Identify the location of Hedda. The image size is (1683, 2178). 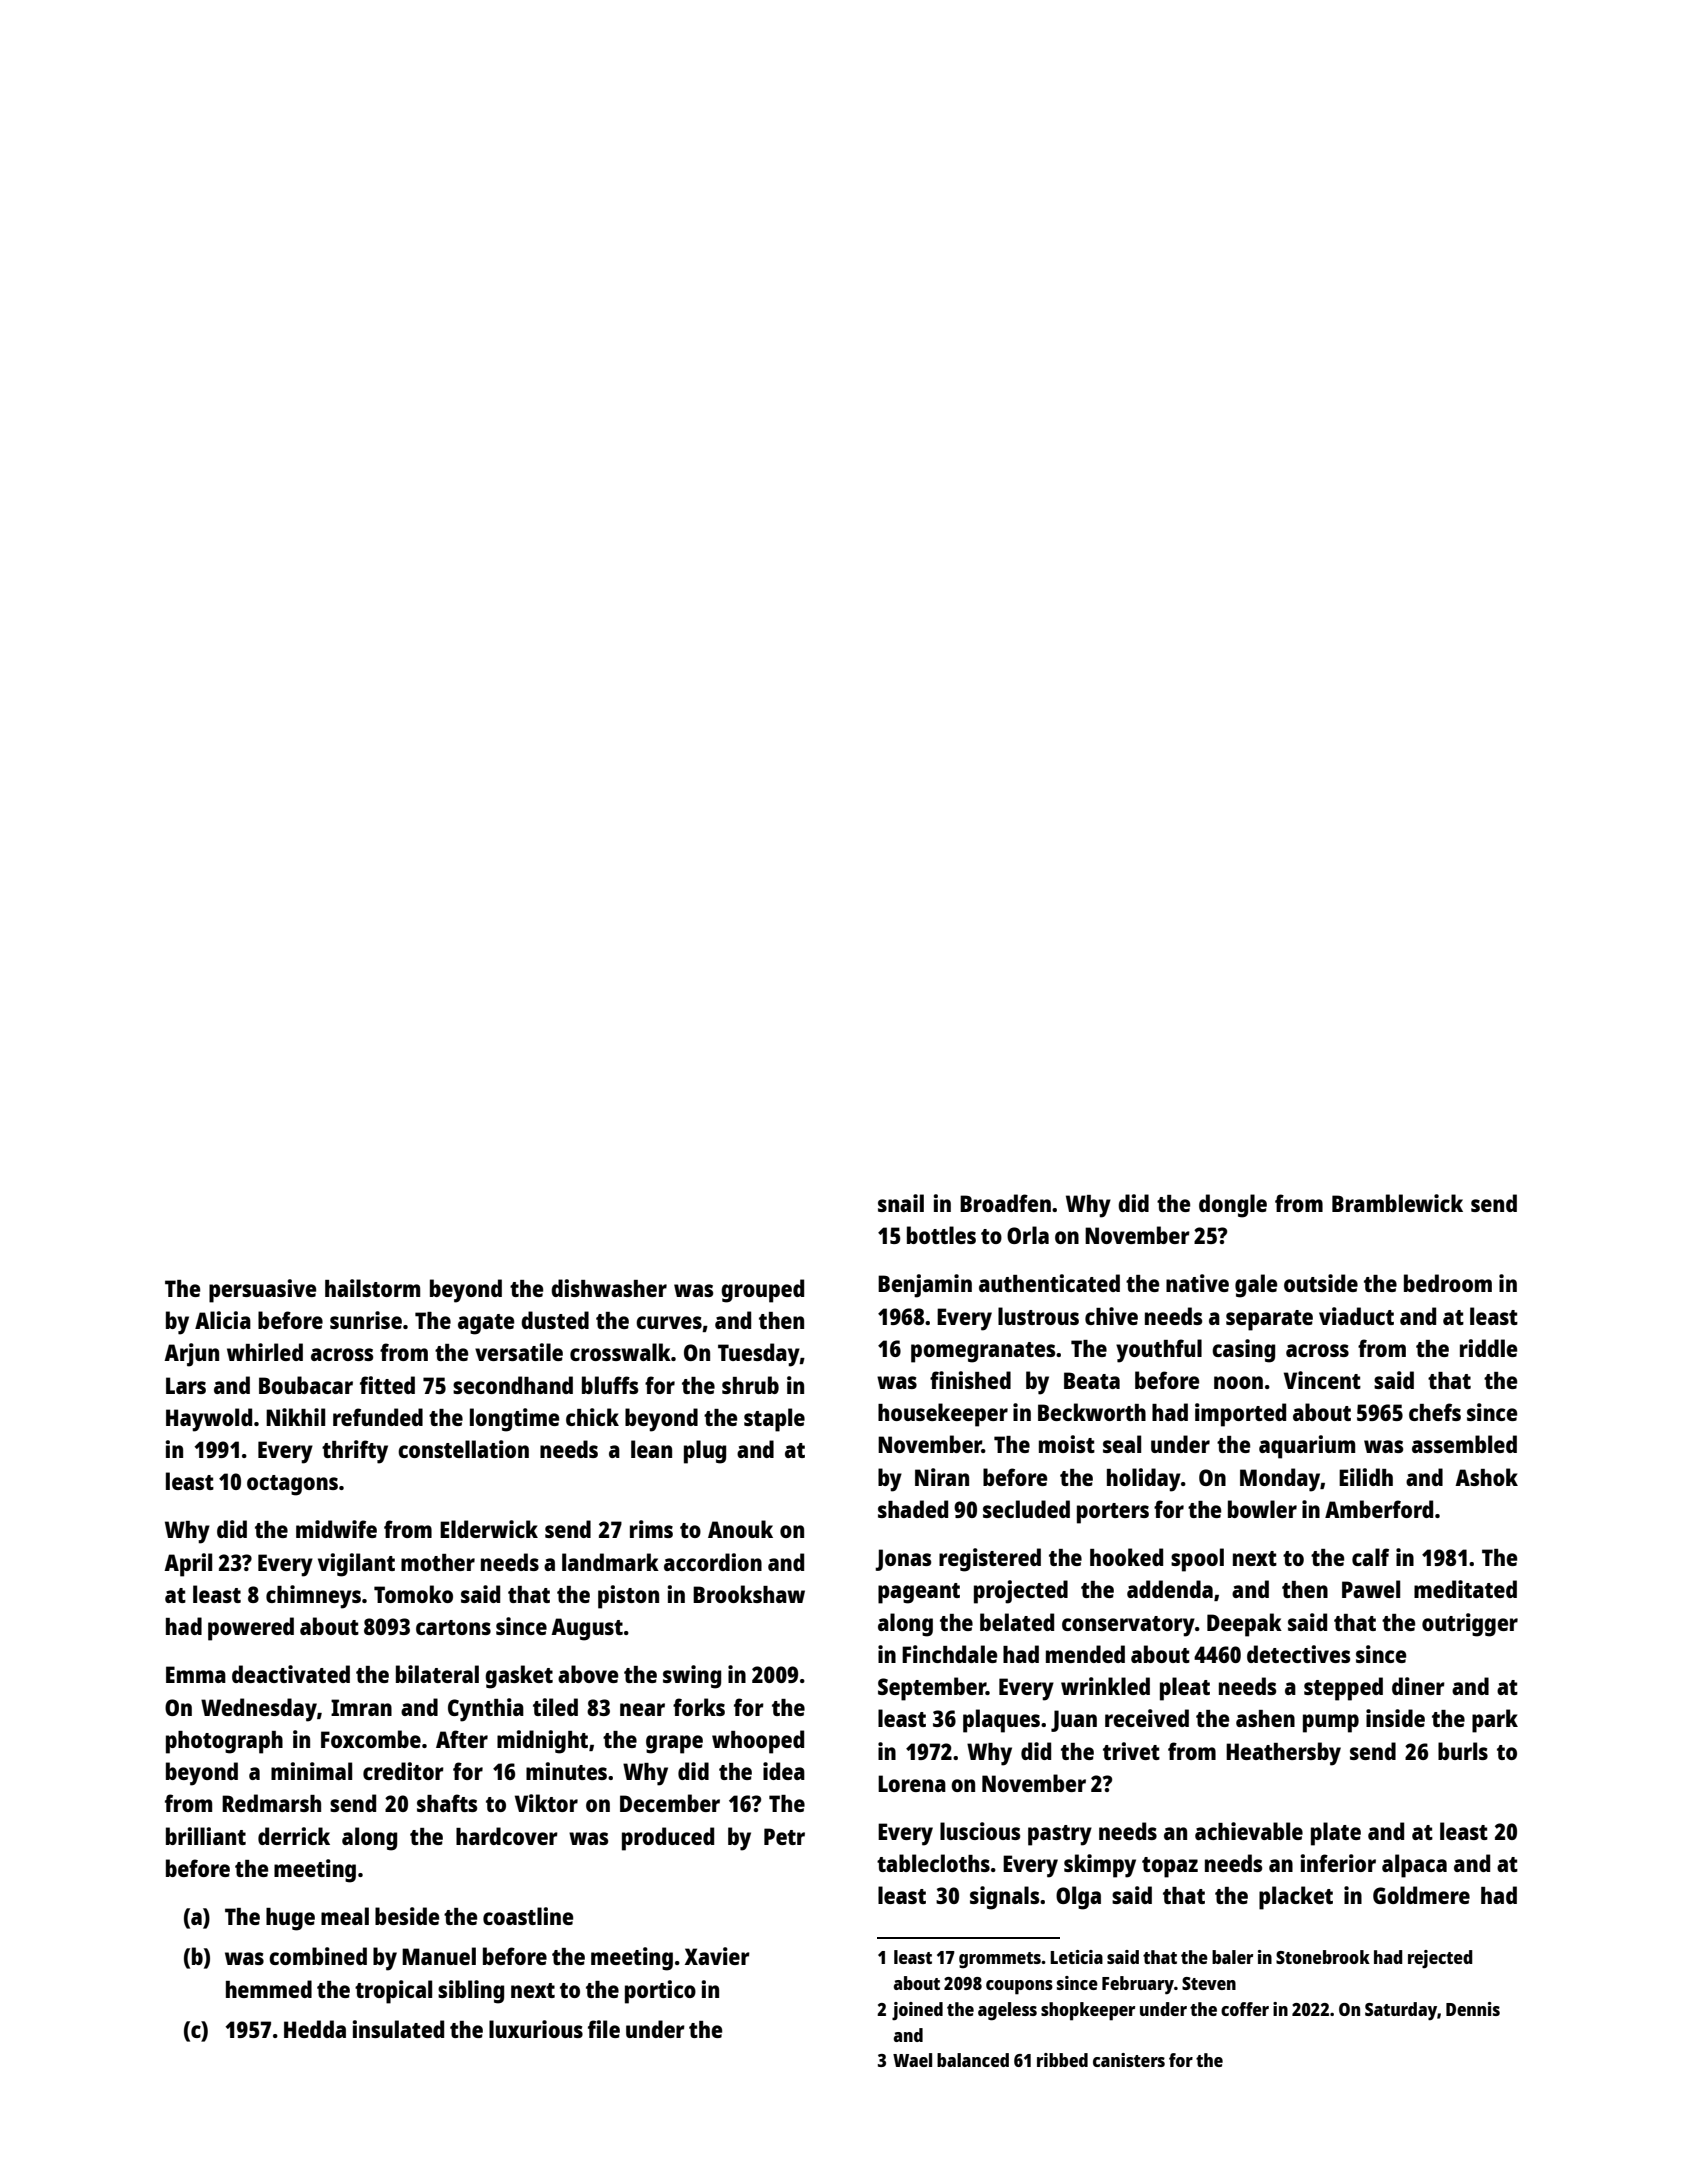
(315, 2029).
